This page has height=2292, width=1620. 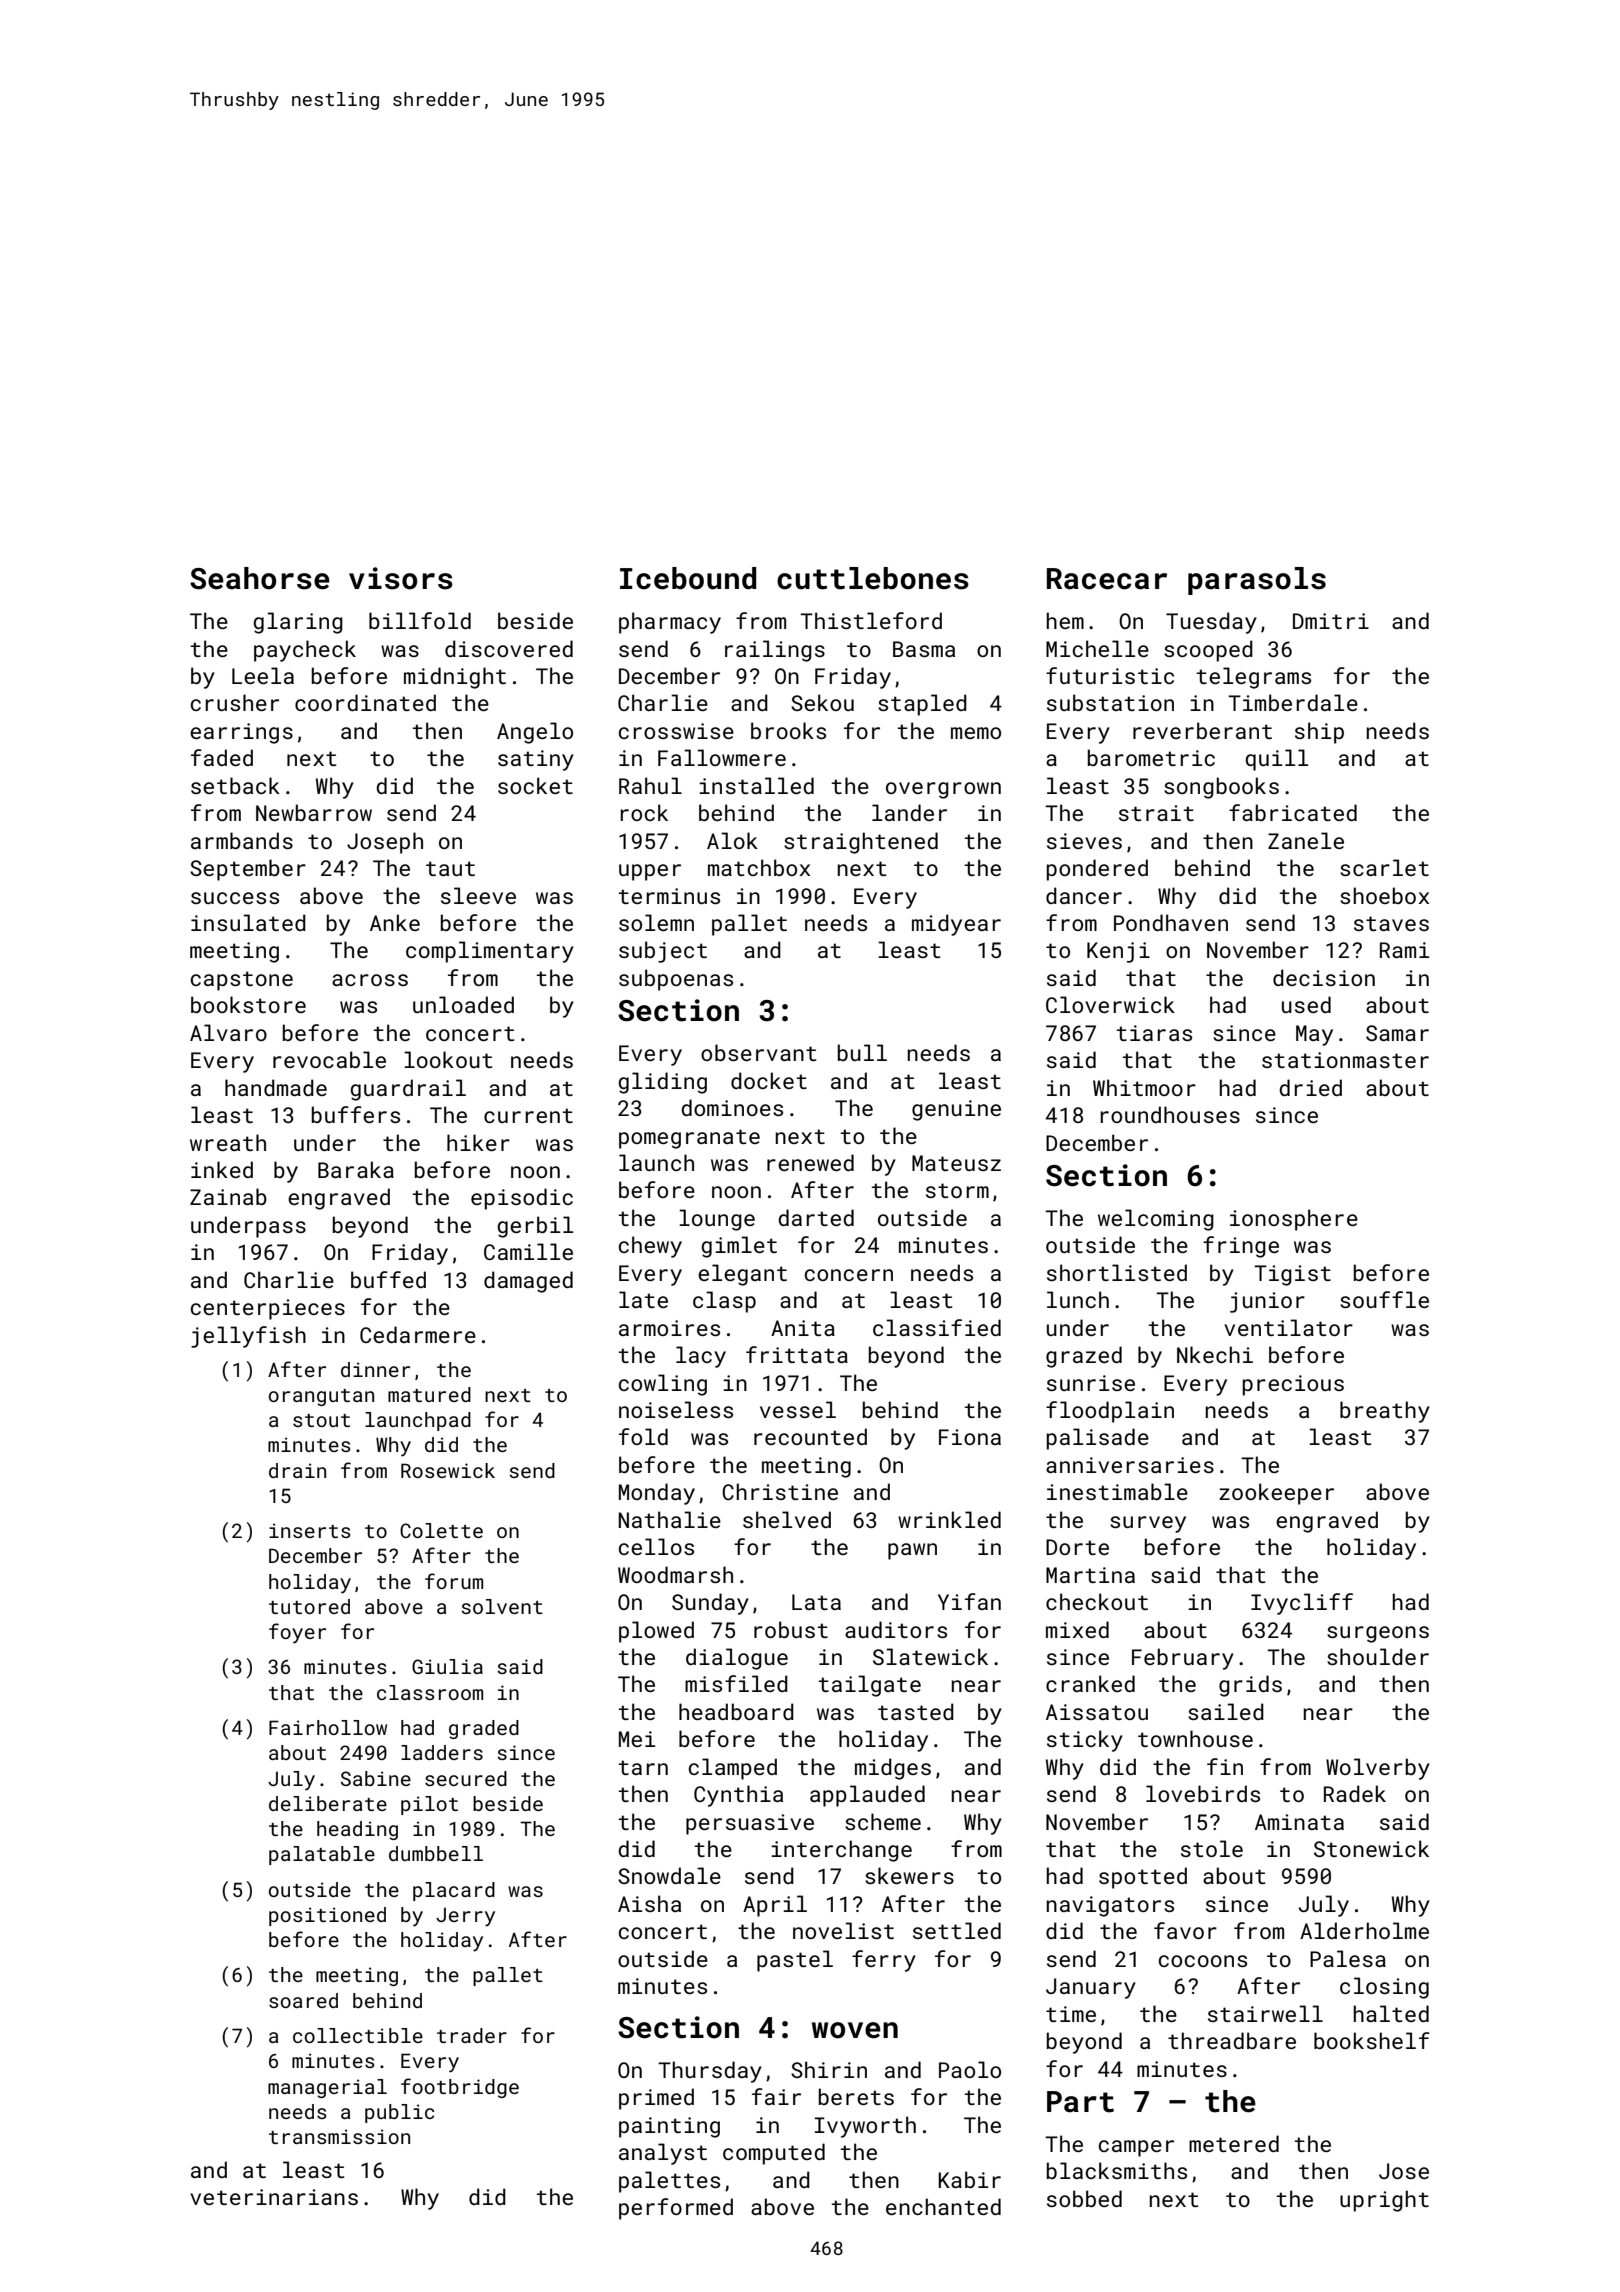 What do you see at coordinates (260, 578) in the page?
I see `Seahorse` at bounding box center [260, 578].
